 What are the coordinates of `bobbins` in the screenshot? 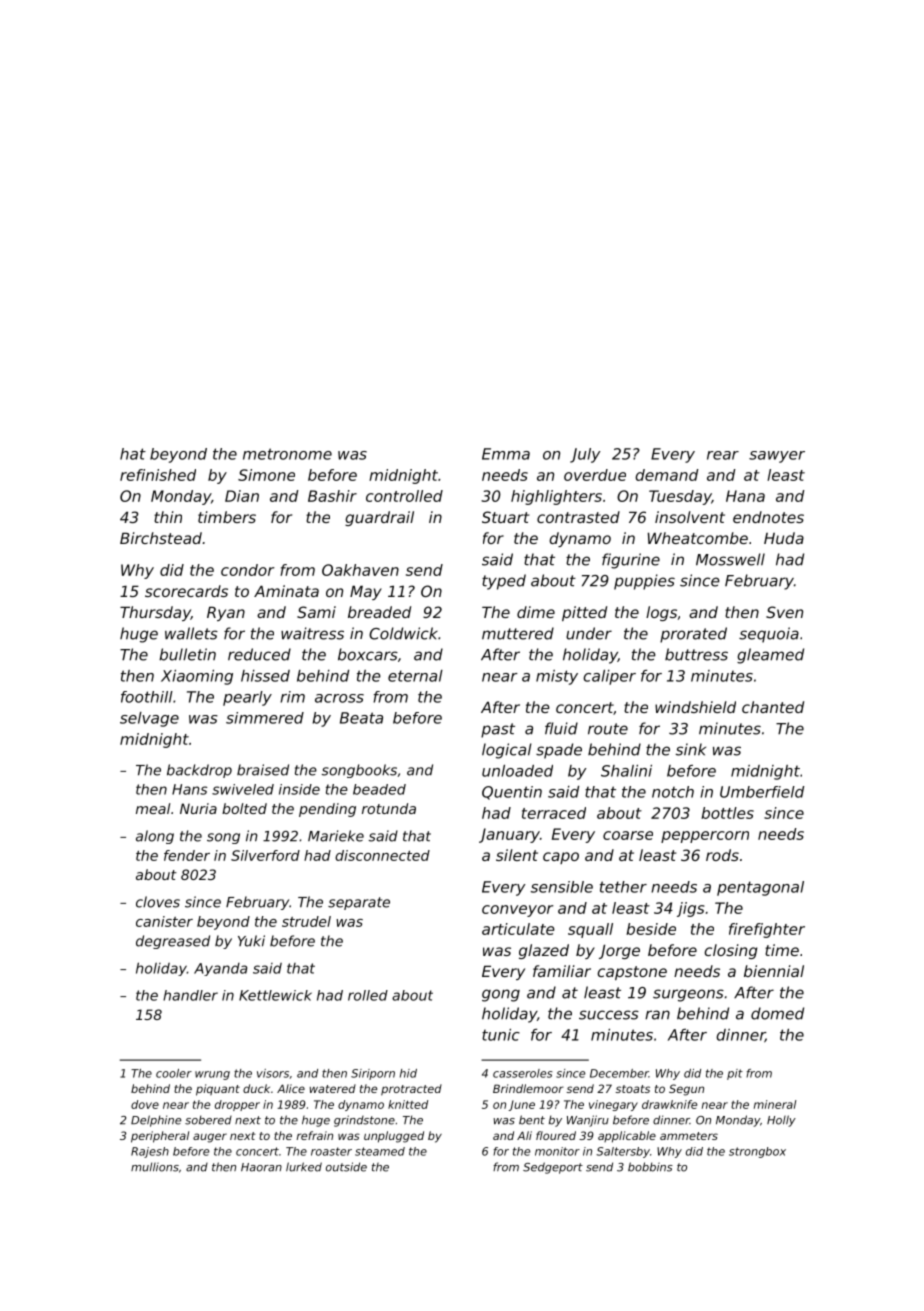 It's located at (650, 1167).
